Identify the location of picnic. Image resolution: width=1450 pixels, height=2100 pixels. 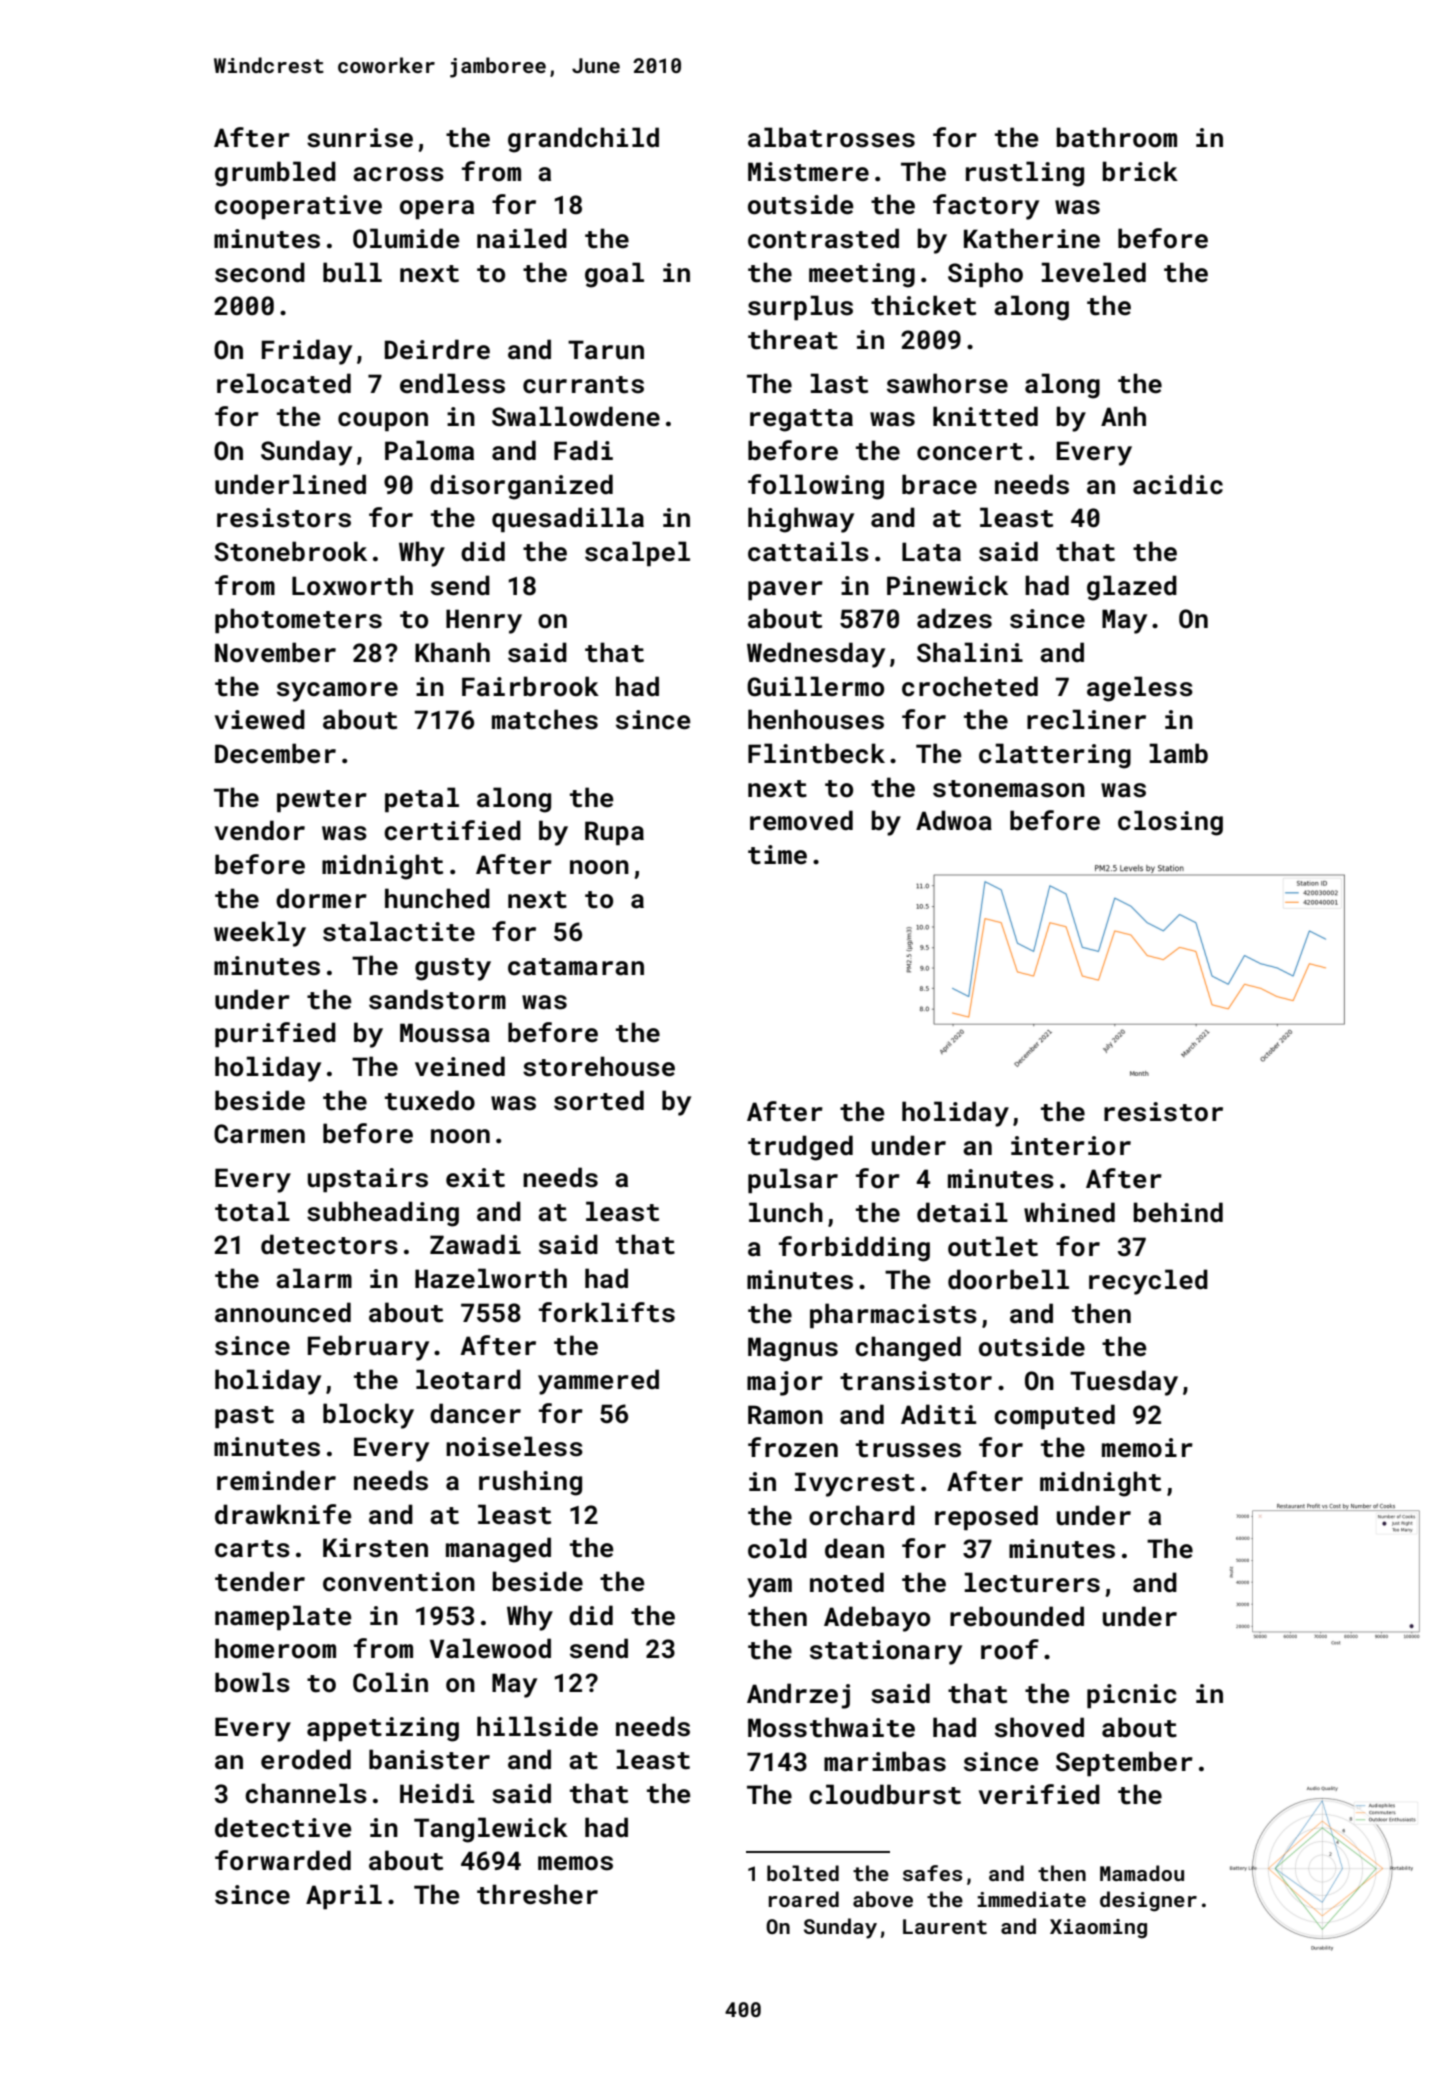
(1132, 1696).
